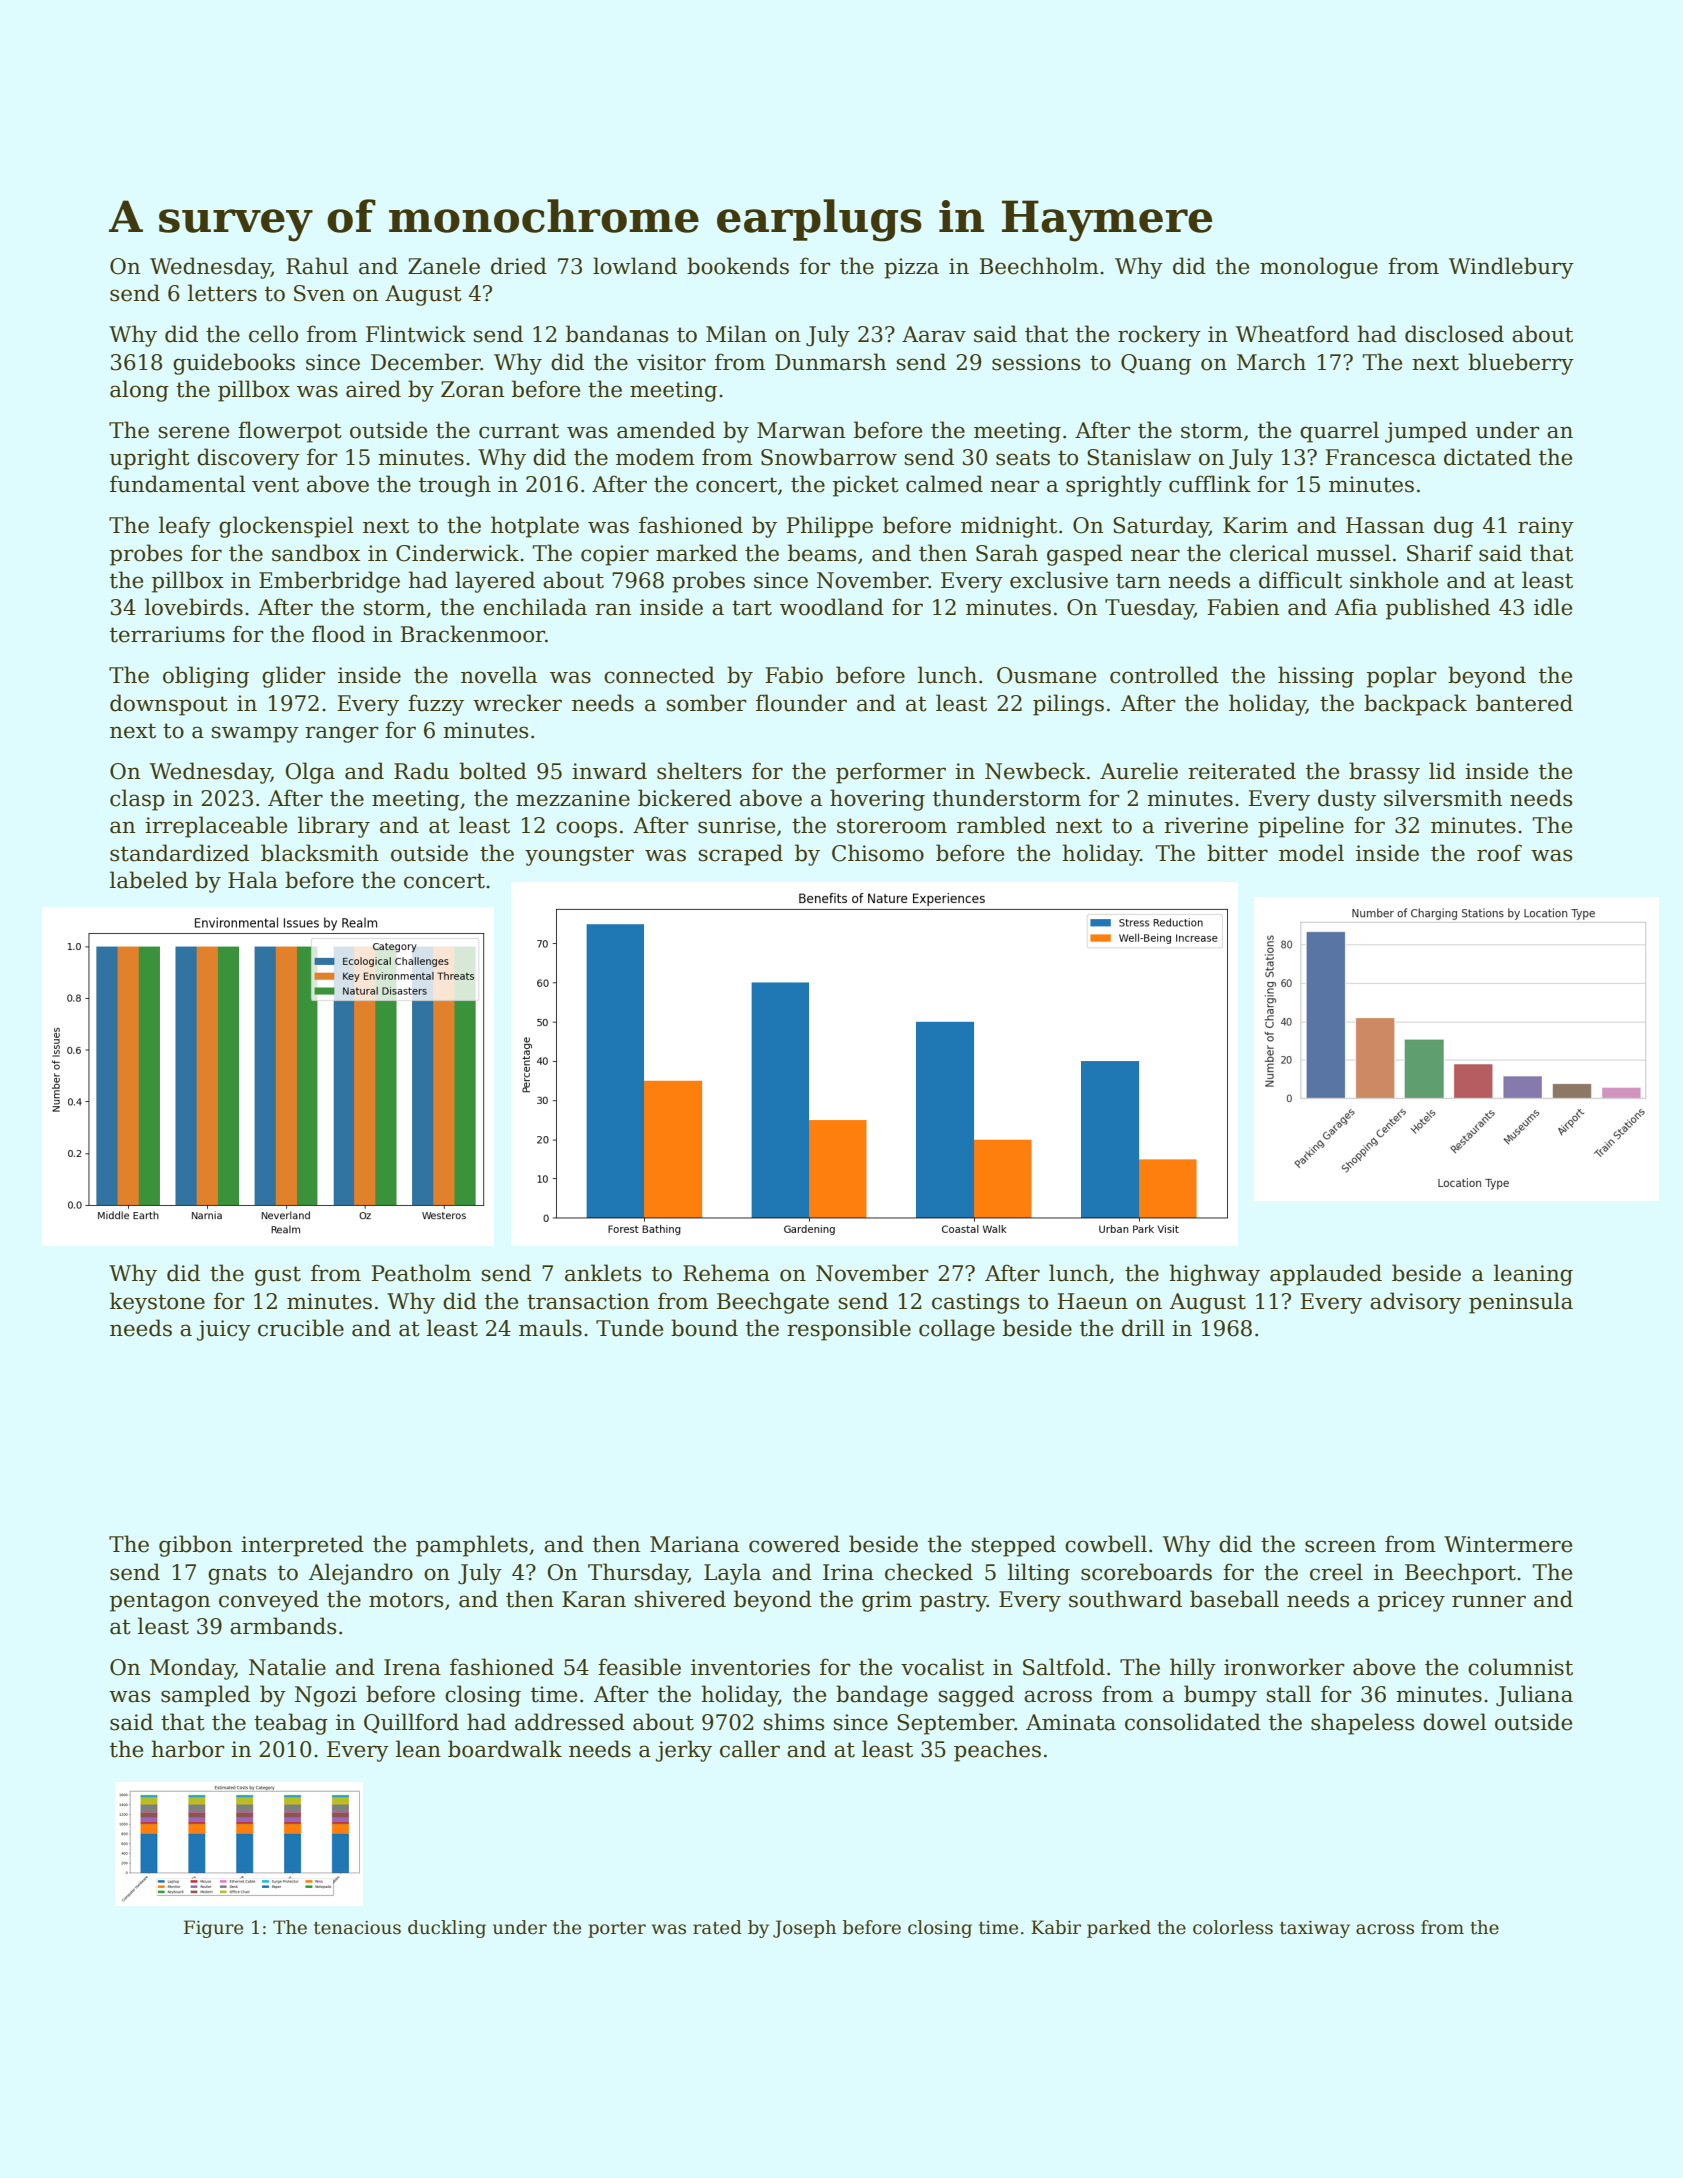 This image has height=2178, width=1683. Describe the element at coordinates (253, 880) in the image. I see `Hala` at that location.
